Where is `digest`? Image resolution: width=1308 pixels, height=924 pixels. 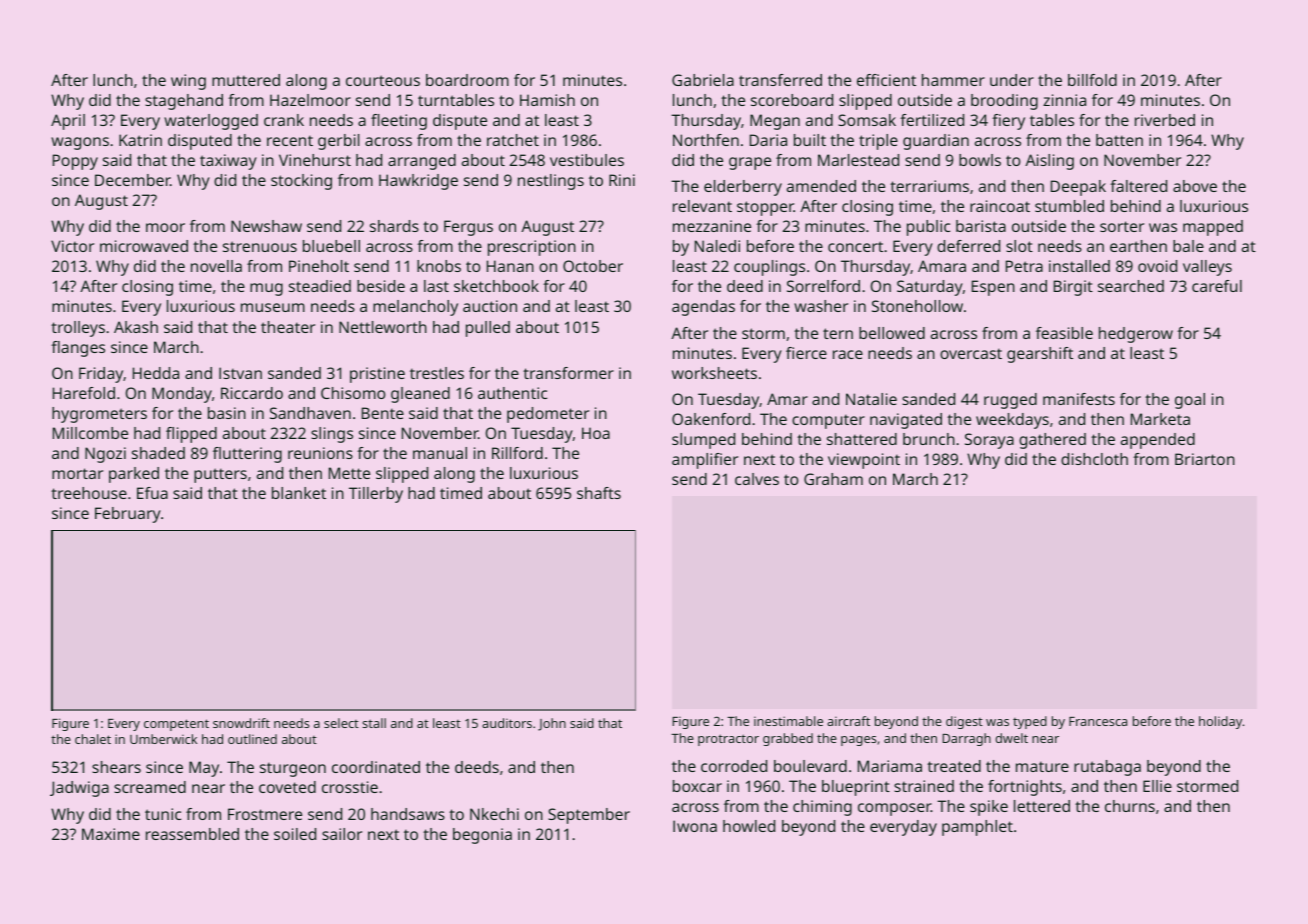
digest is located at coordinates (964, 722).
